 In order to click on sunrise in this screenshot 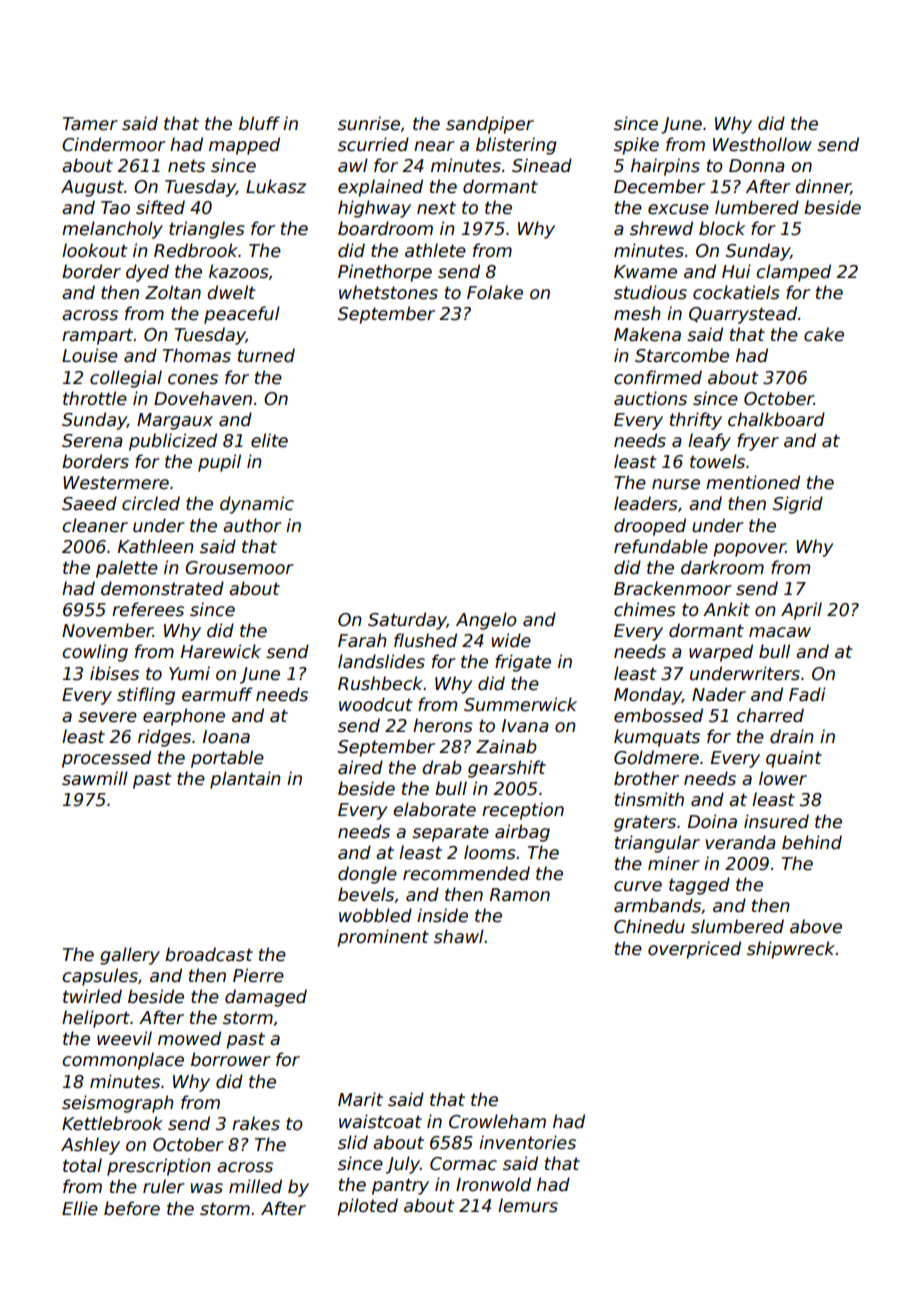, I will do `click(369, 123)`.
